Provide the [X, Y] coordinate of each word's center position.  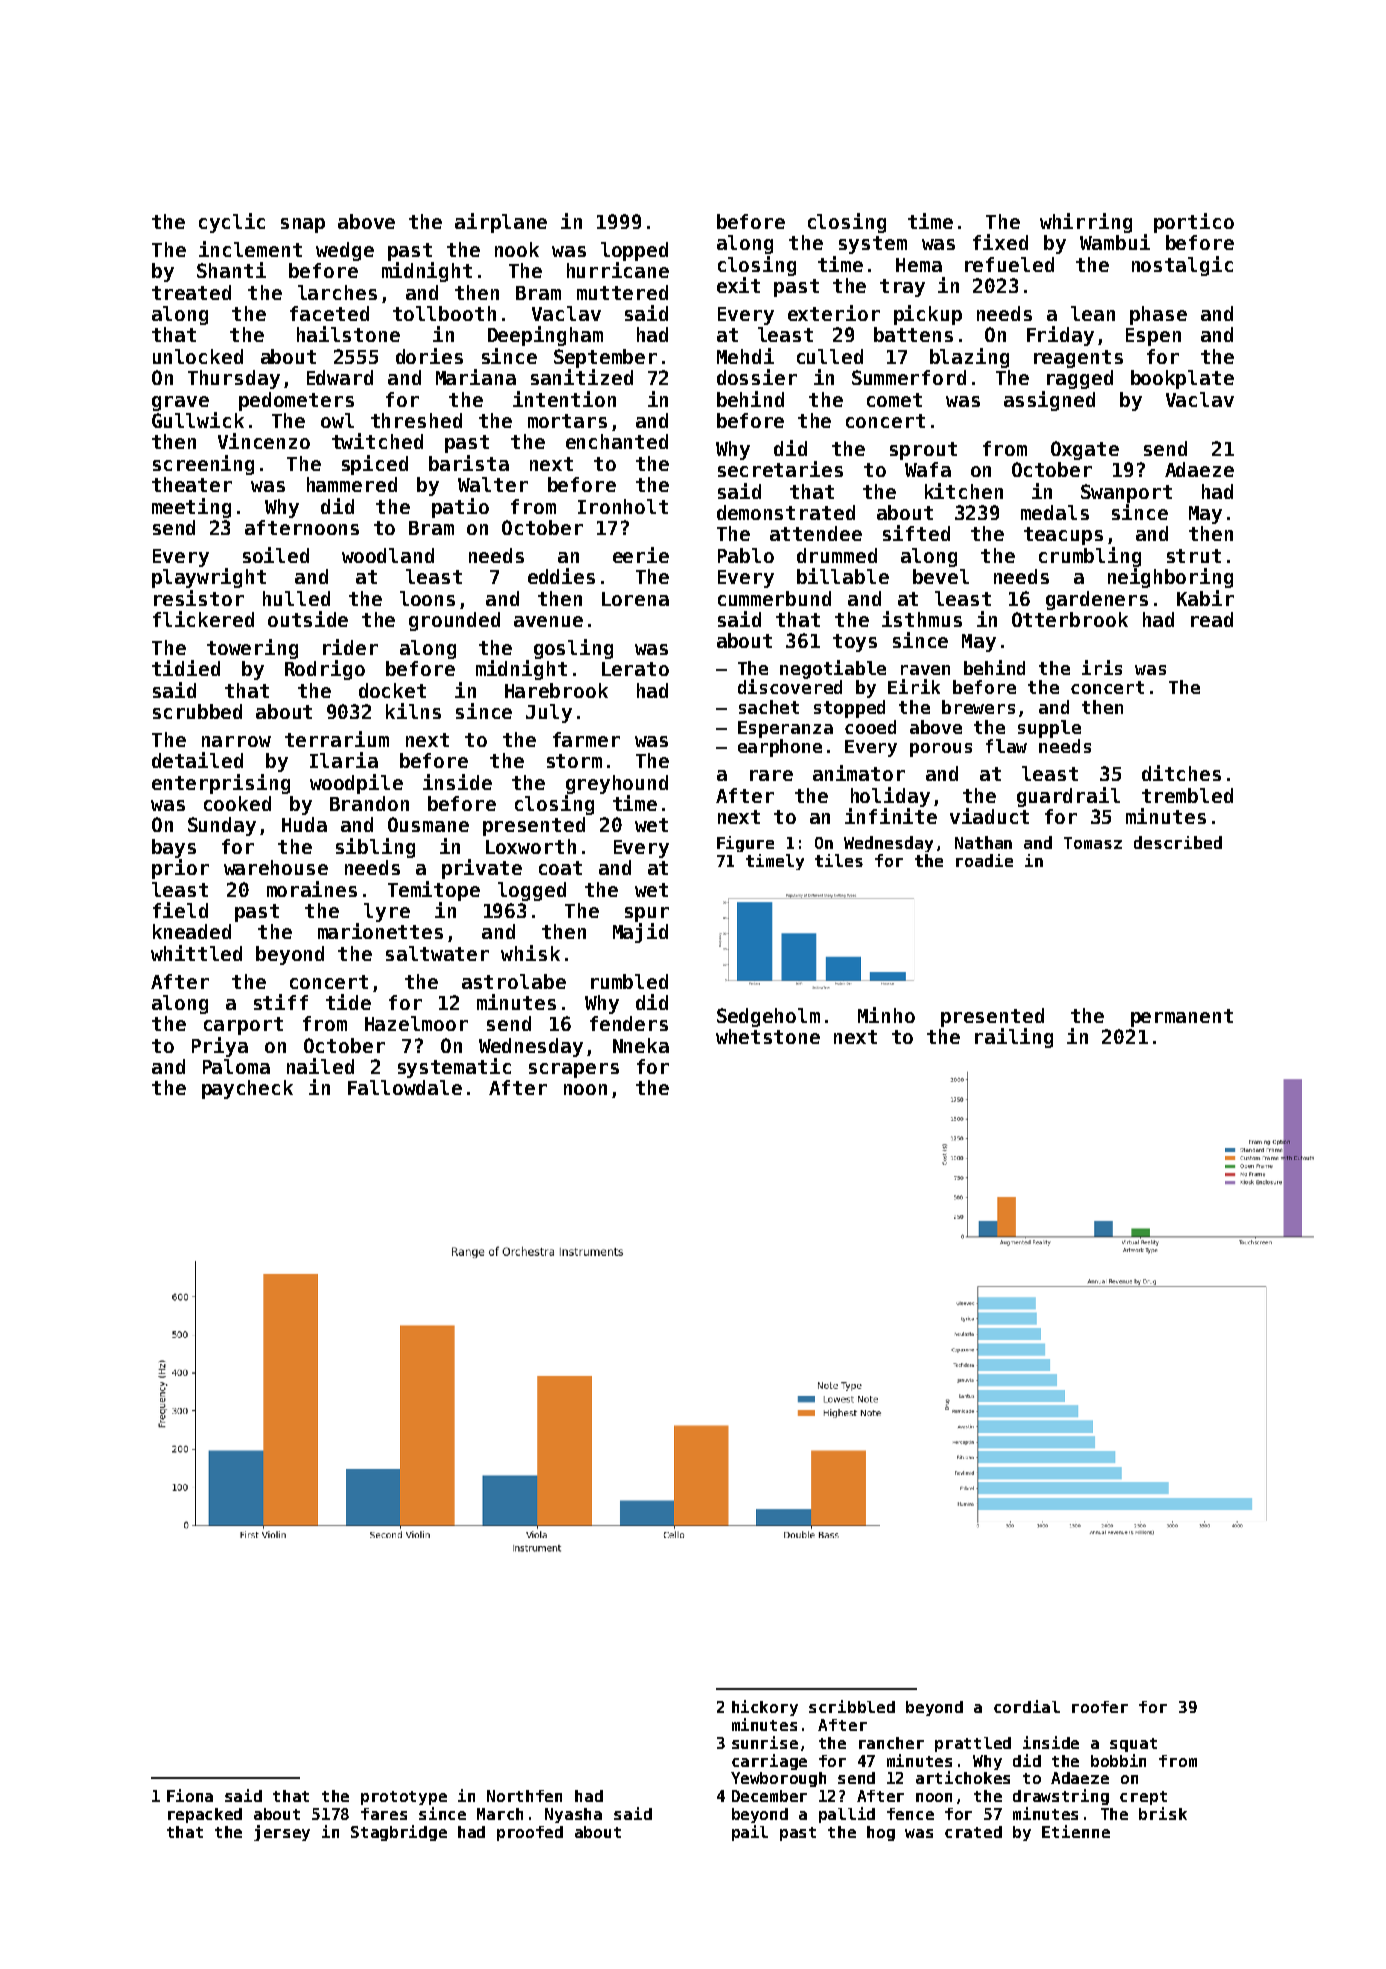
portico [1194, 223]
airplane [501, 223]
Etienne [1076, 1831]
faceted [329, 313]
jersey [282, 1833]
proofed [530, 1833]
